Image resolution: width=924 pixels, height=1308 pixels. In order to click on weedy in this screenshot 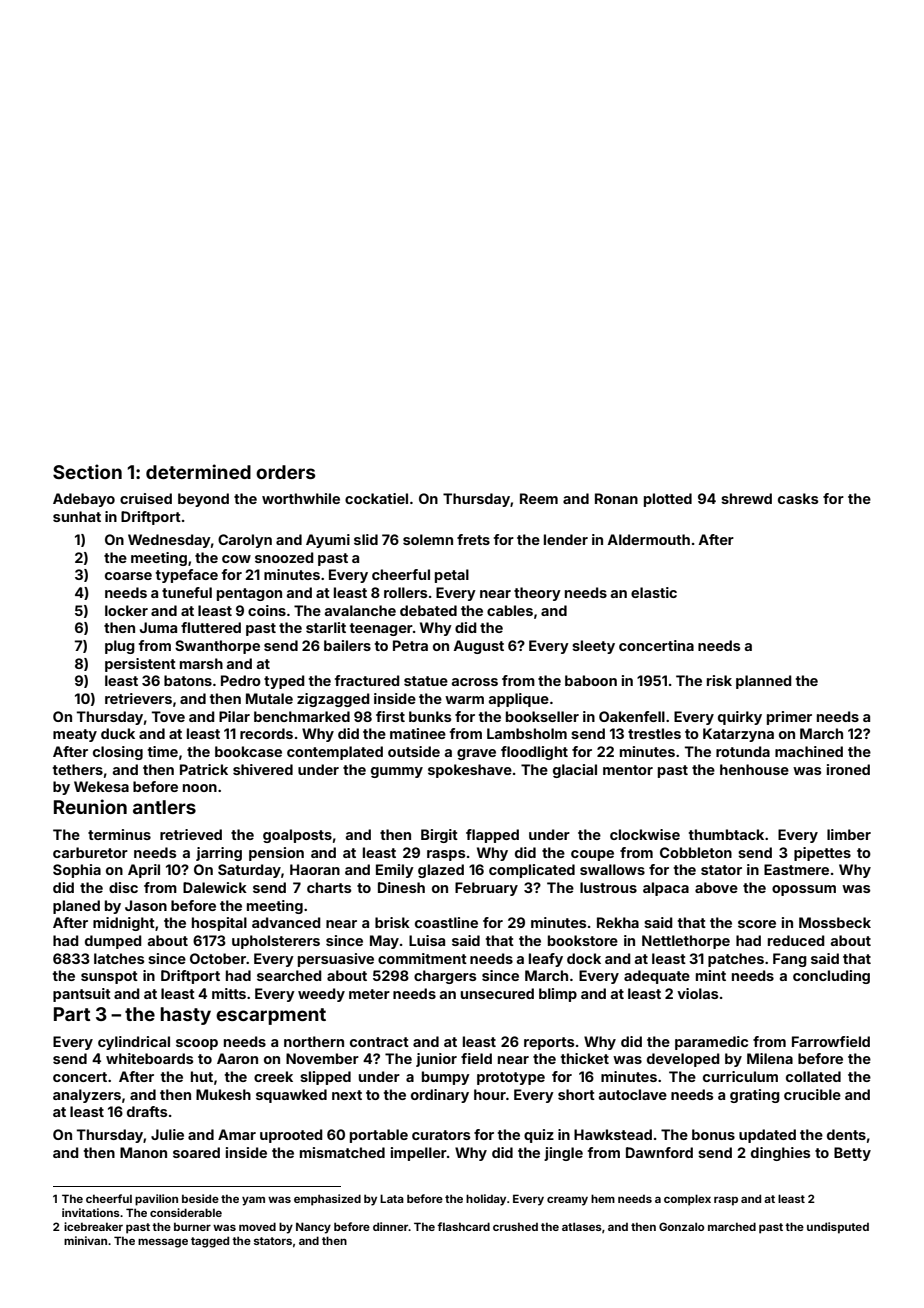, I will do `click(321, 995)`.
